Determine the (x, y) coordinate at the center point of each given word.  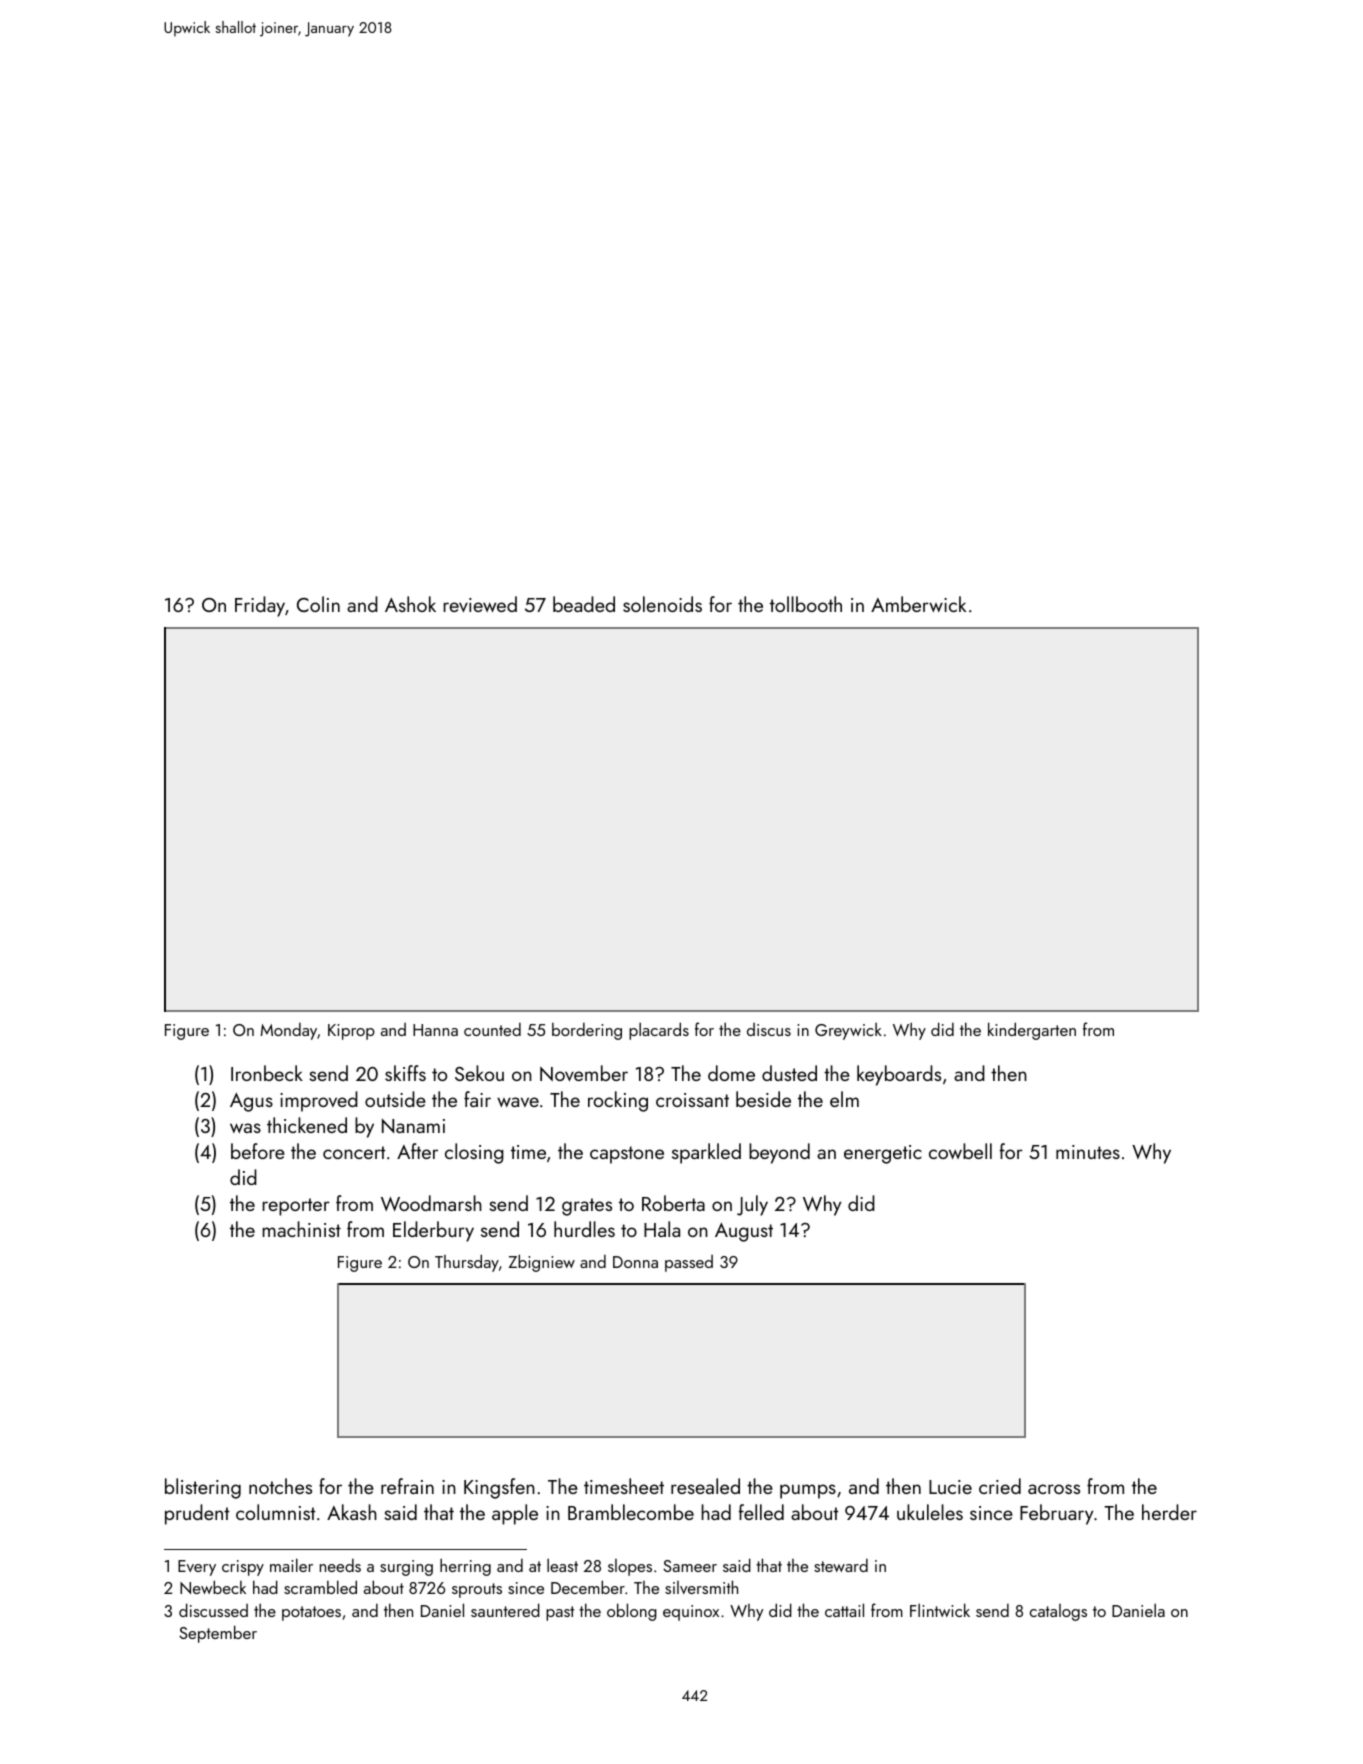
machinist (301, 1229)
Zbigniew (542, 1263)
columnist (275, 1512)
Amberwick (918, 604)
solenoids (662, 604)
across (1054, 1489)
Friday (260, 606)
